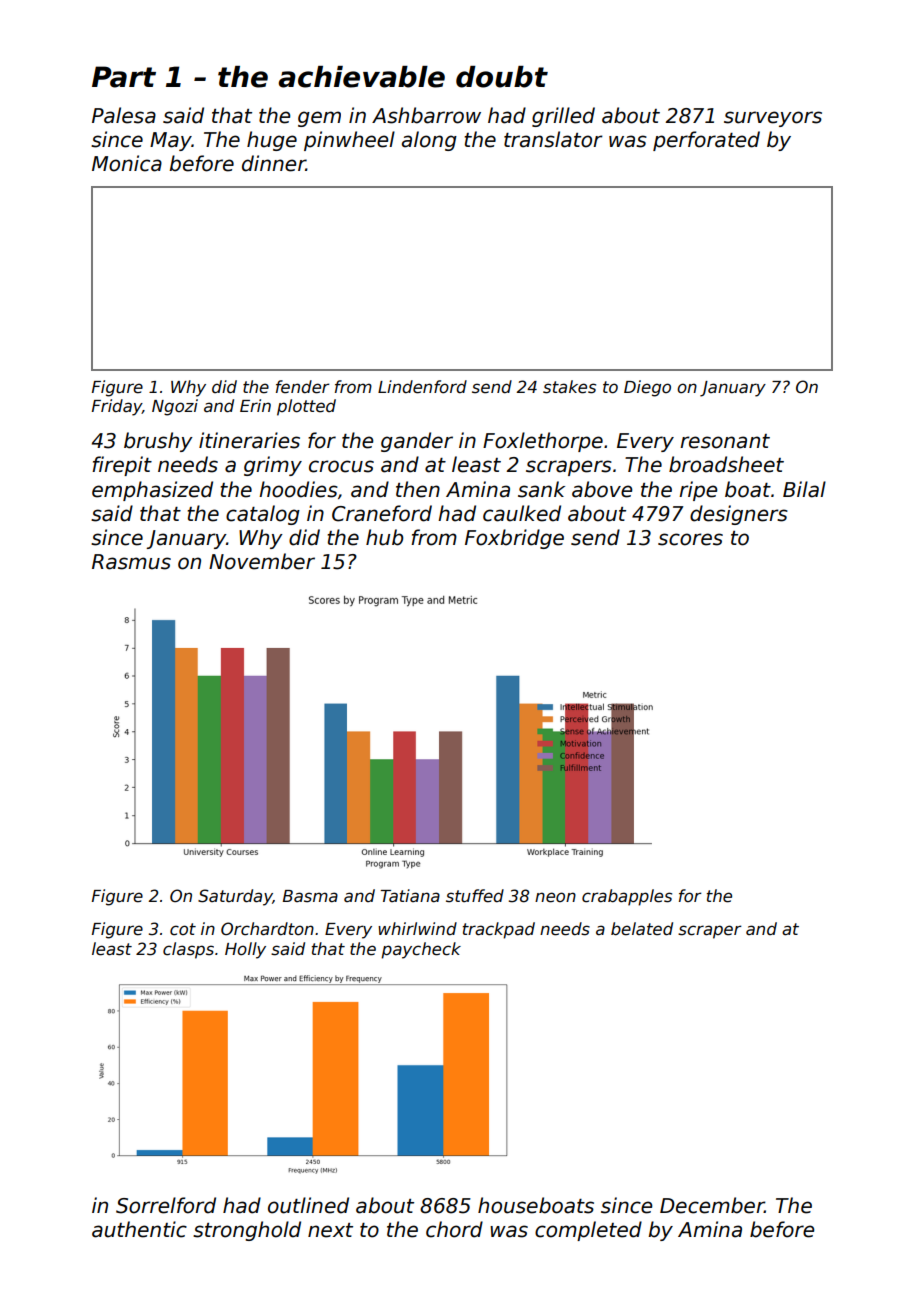  I want to click on stronghold, so click(247, 1231).
